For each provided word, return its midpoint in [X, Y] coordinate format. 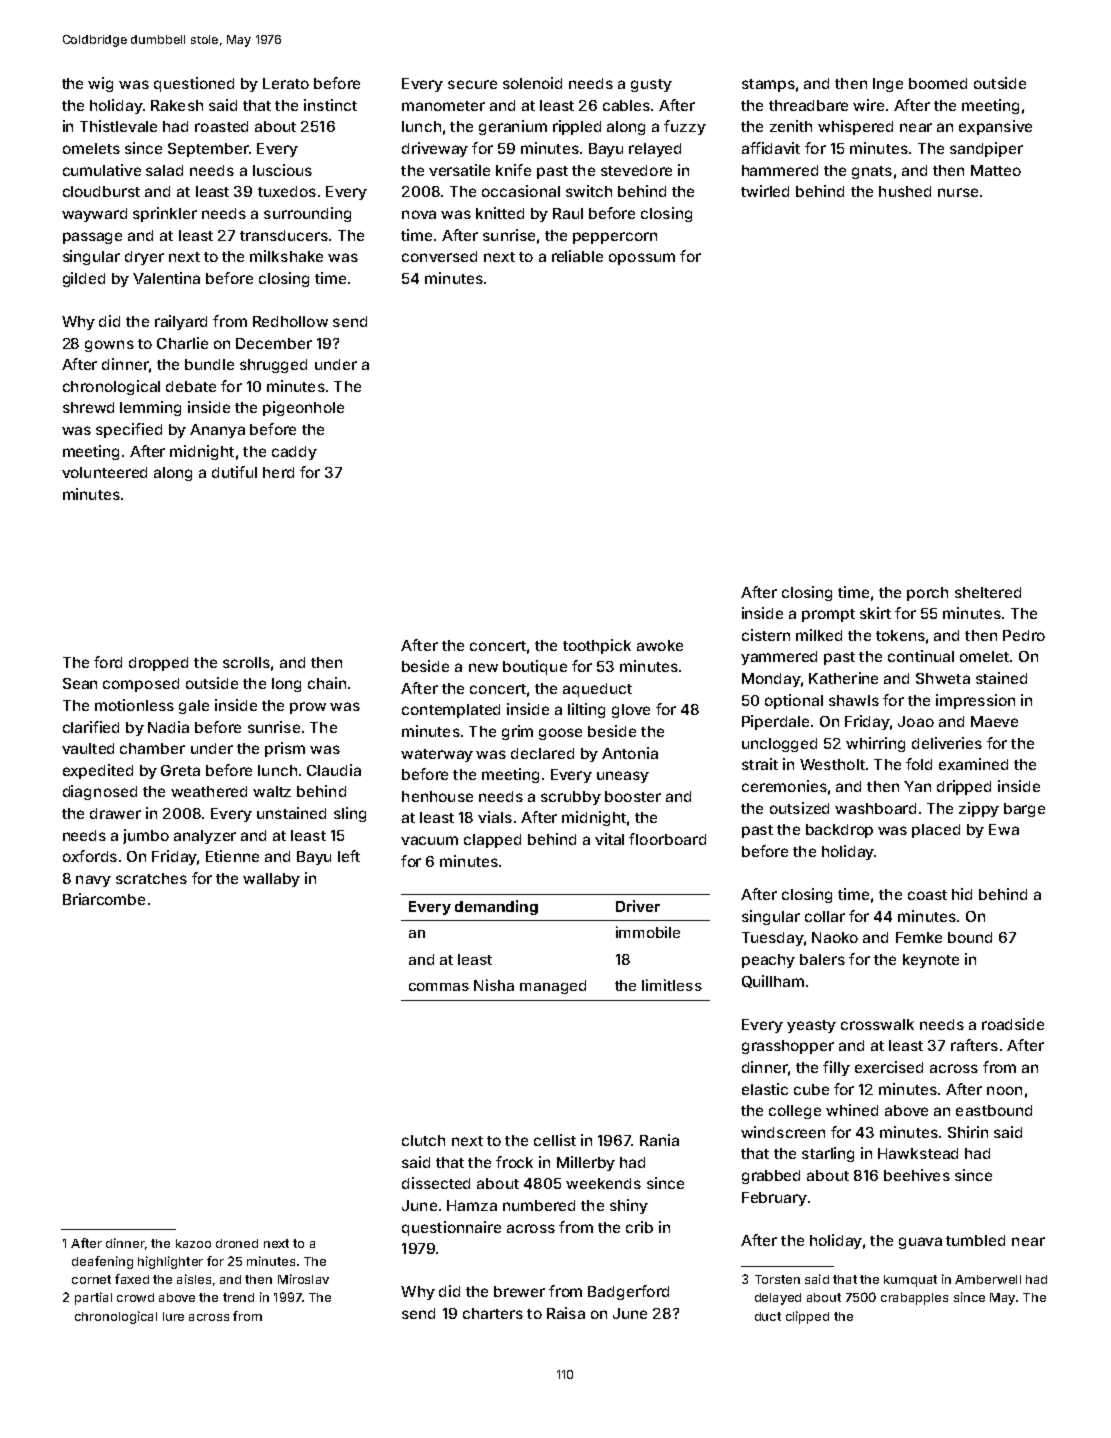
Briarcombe [104, 899]
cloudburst [101, 191]
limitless [672, 985]
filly [836, 1068]
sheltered [988, 592]
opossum [642, 259]
